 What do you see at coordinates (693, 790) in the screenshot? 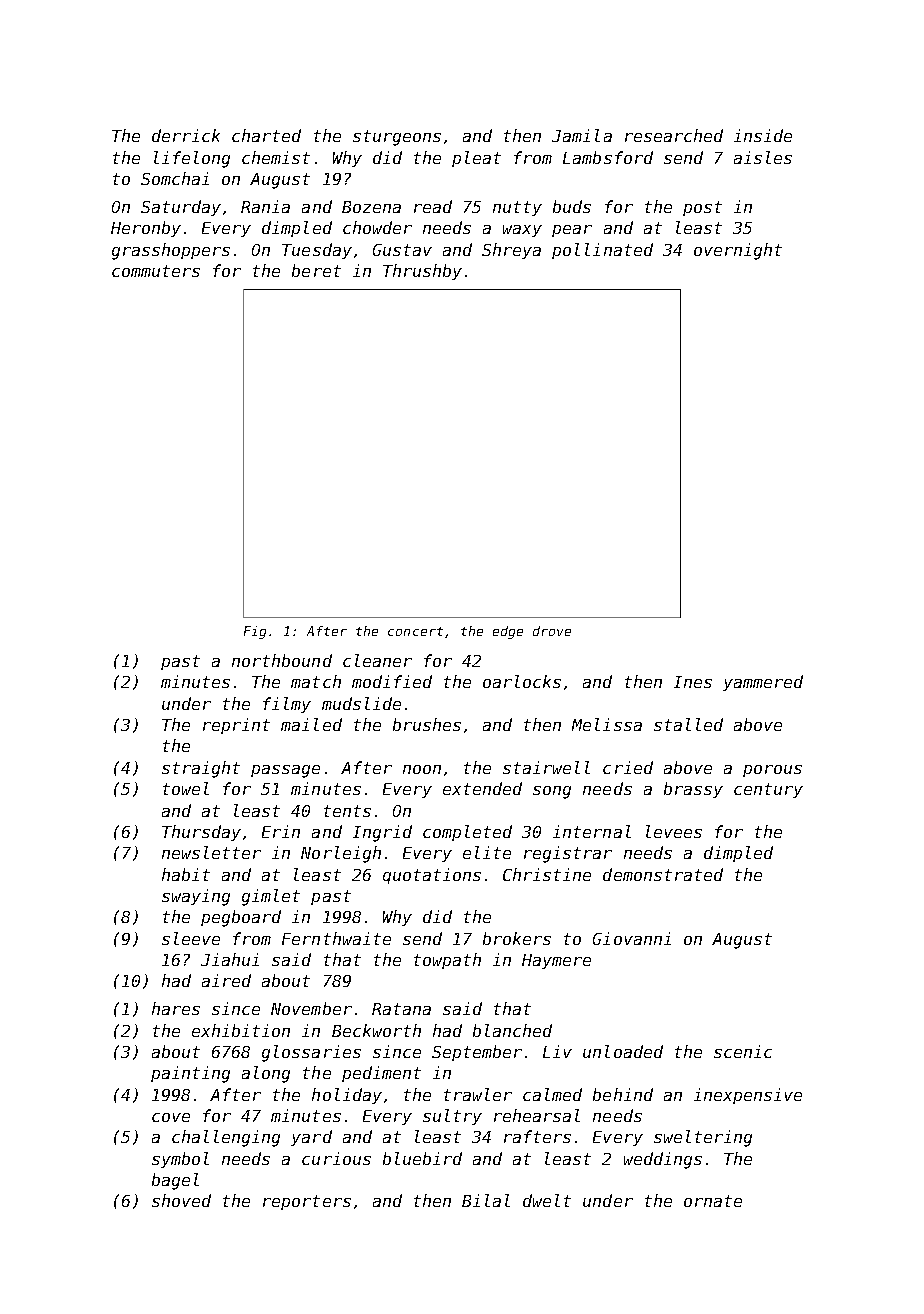
I see `brassy` at bounding box center [693, 790].
